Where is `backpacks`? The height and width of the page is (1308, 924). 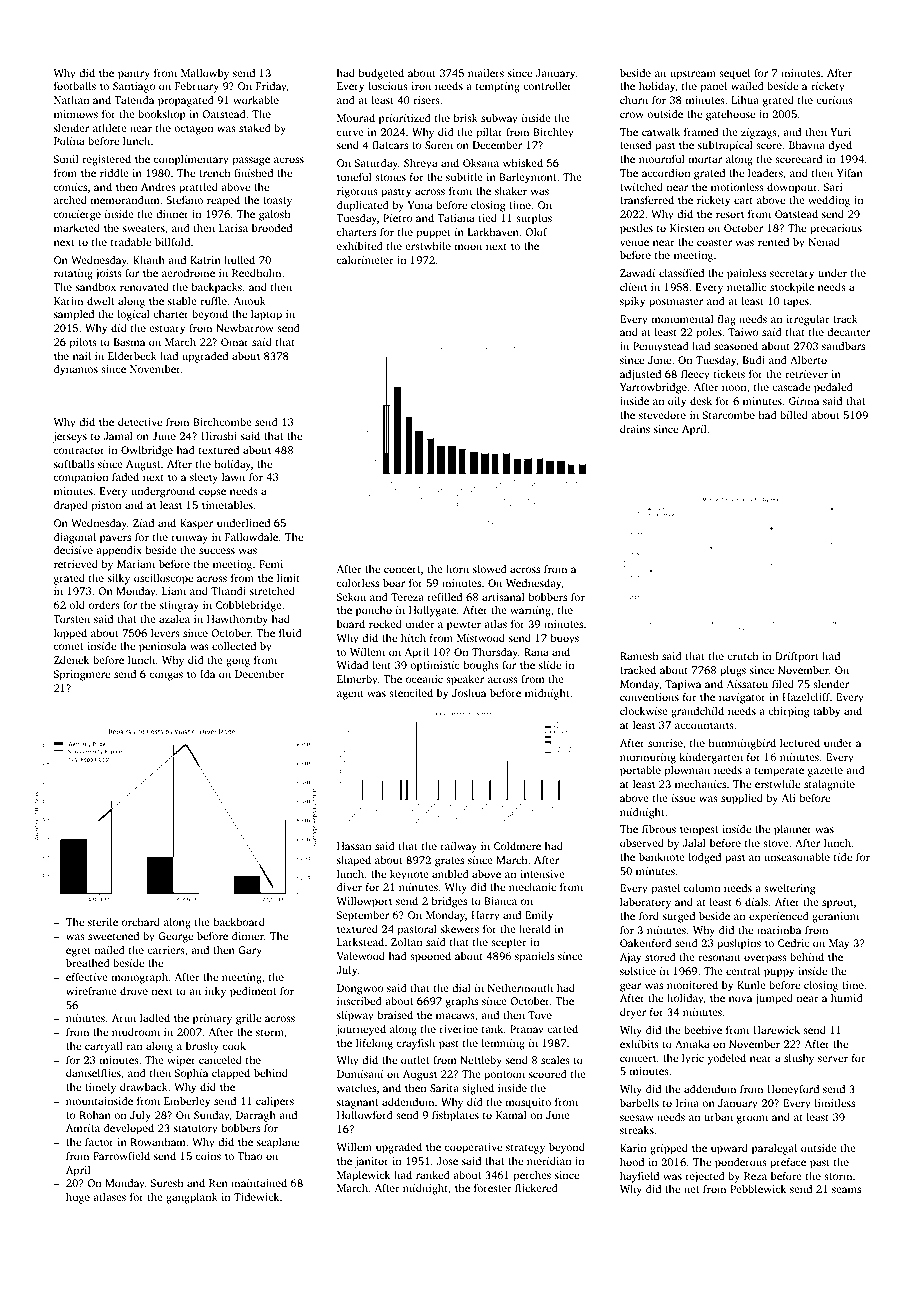
backpacks is located at coordinates (216, 288).
